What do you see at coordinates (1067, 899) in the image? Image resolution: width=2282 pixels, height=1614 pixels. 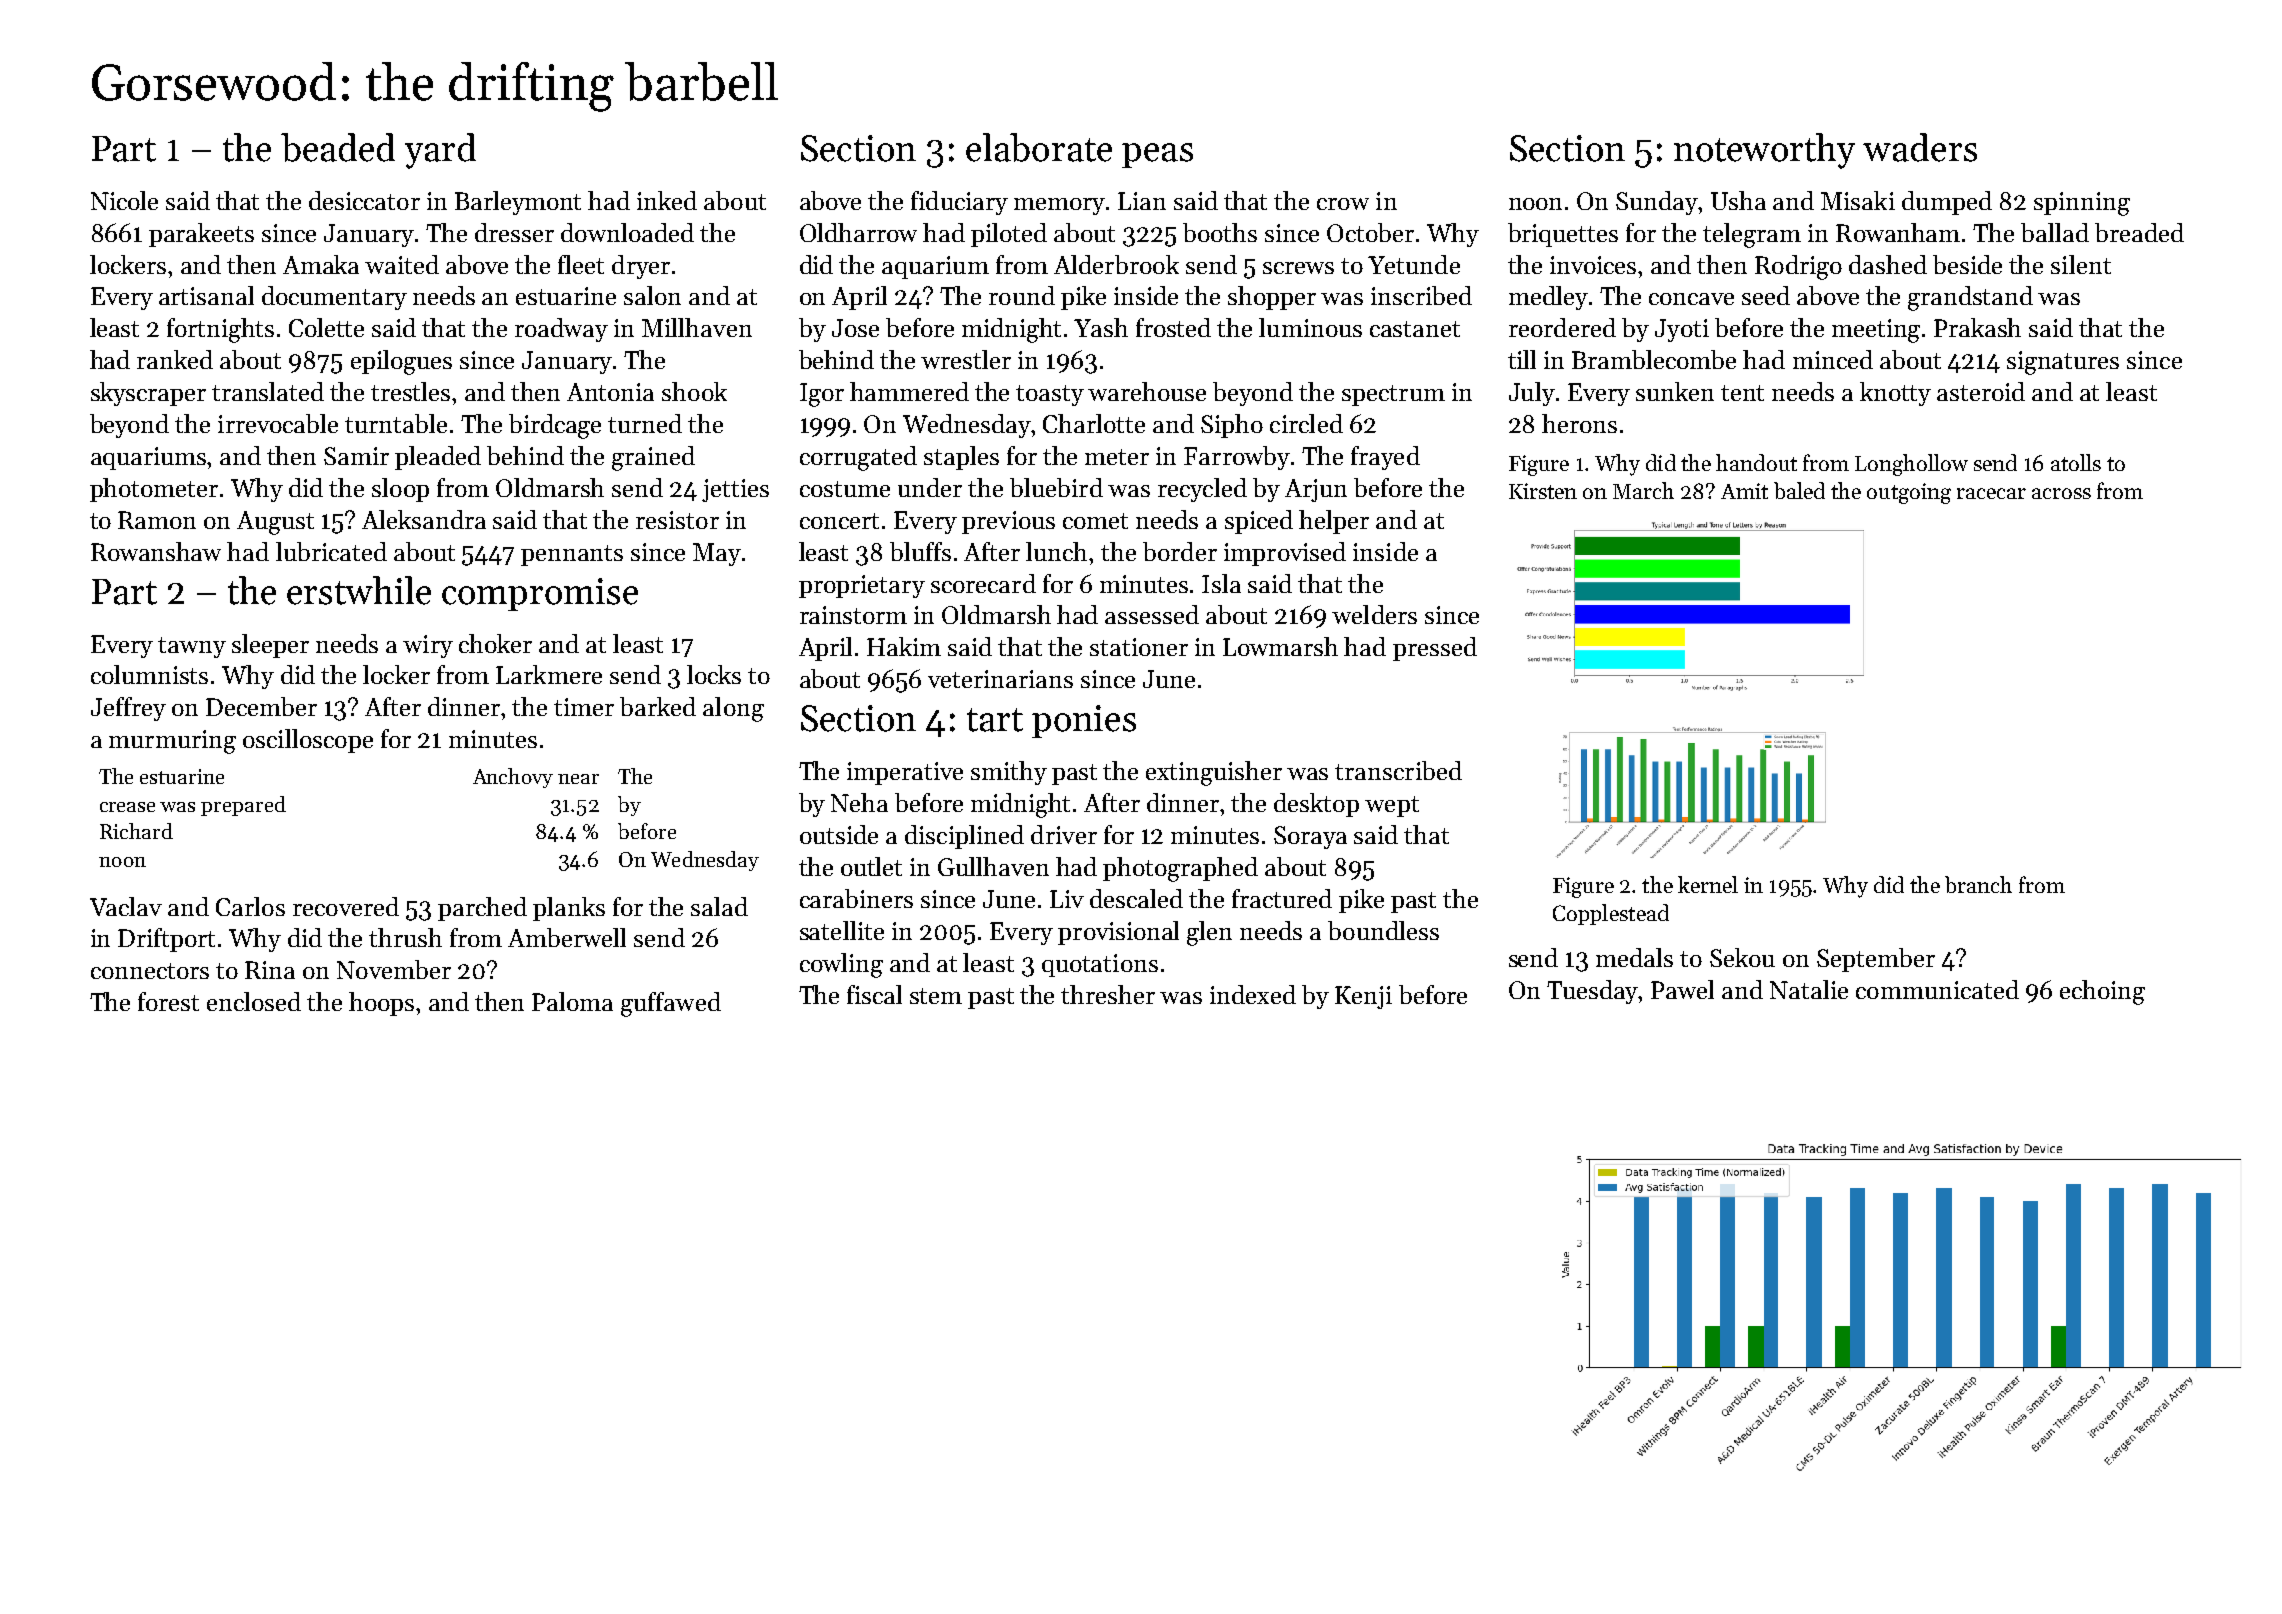 I see `Liv` at bounding box center [1067, 899].
